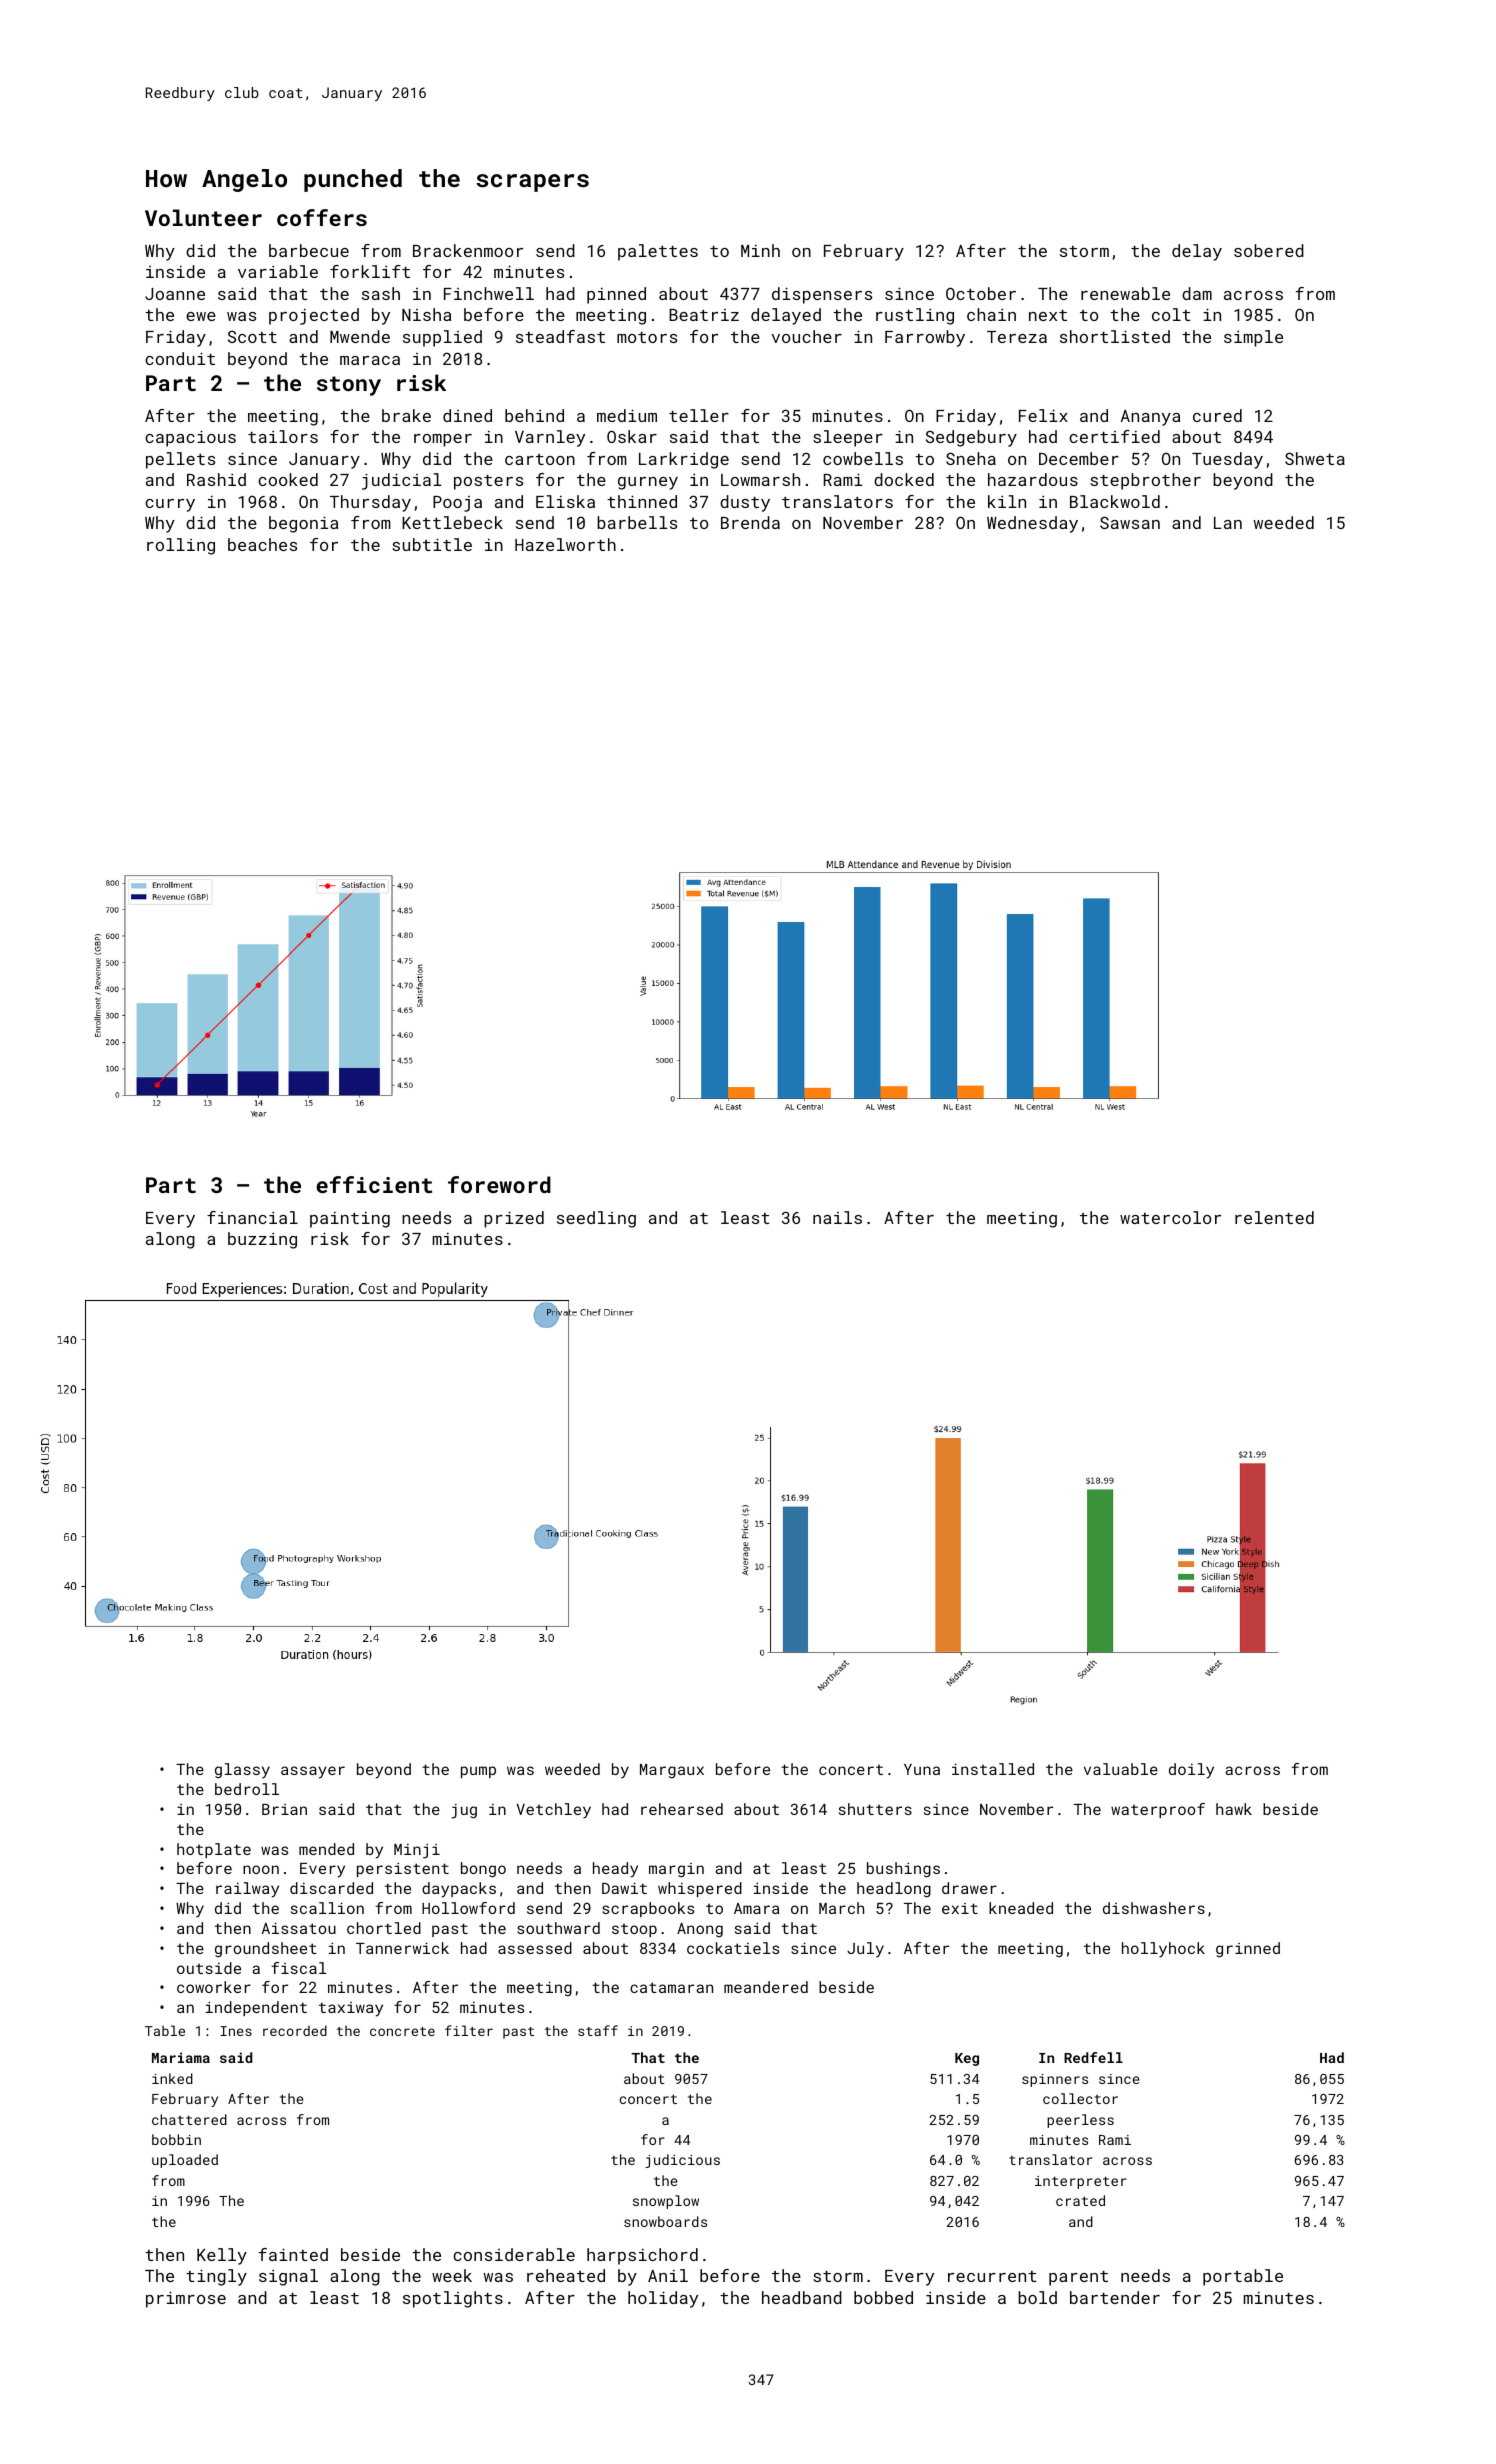  Describe the element at coordinates (1269, 250) in the screenshot. I see `sobered` at that location.
